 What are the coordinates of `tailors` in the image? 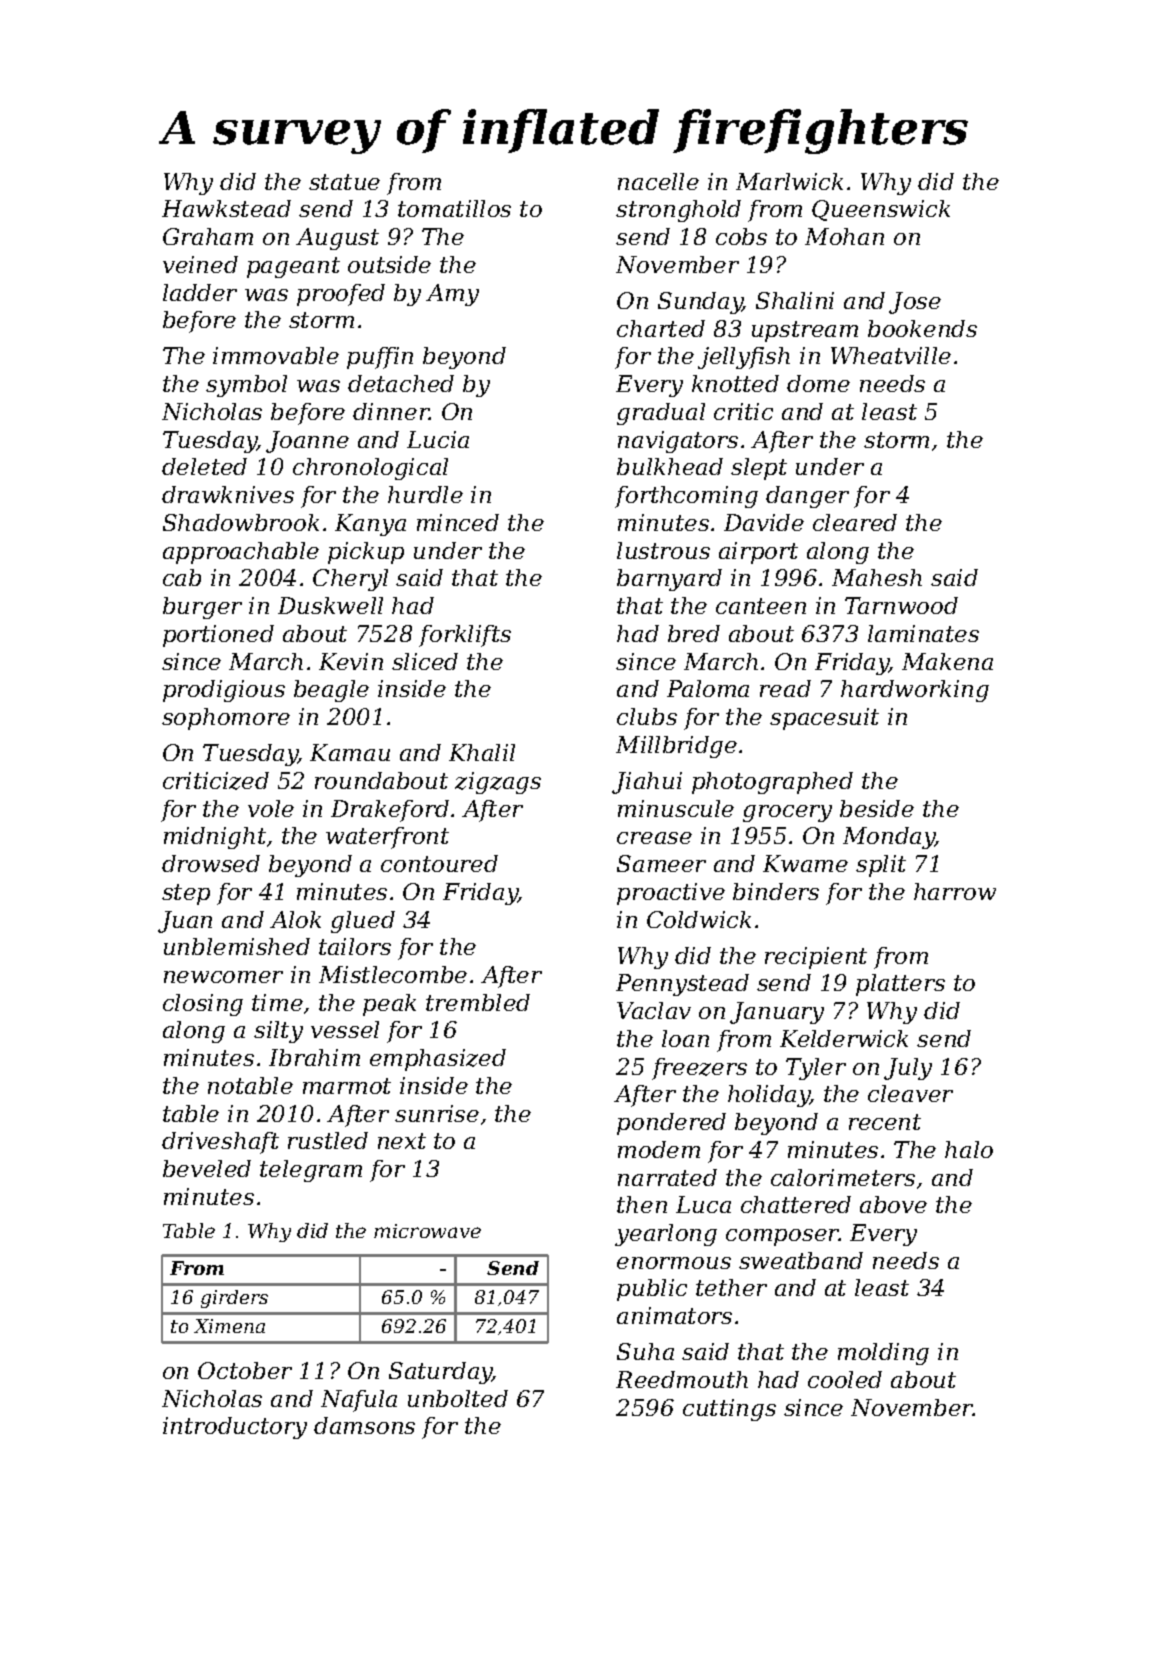 It's located at (355, 946).
